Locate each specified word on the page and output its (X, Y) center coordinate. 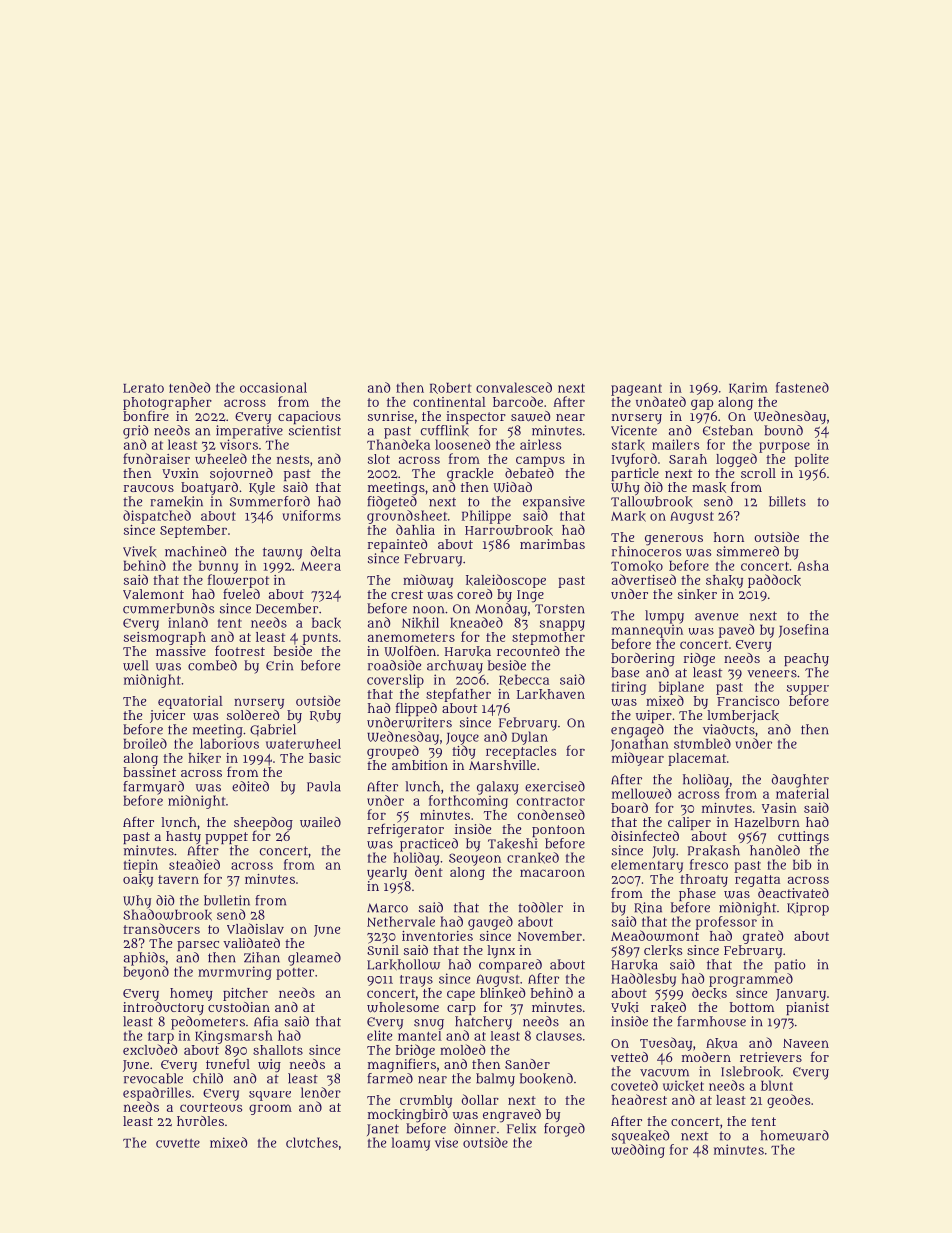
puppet (226, 838)
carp (461, 1010)
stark (628, 445)
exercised (555, 786)
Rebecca (524, 680)
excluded (150, 1049)
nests (293, 459)
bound (783, 430)
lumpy (664, 617)
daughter (800, 781)
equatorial (190, 702)
